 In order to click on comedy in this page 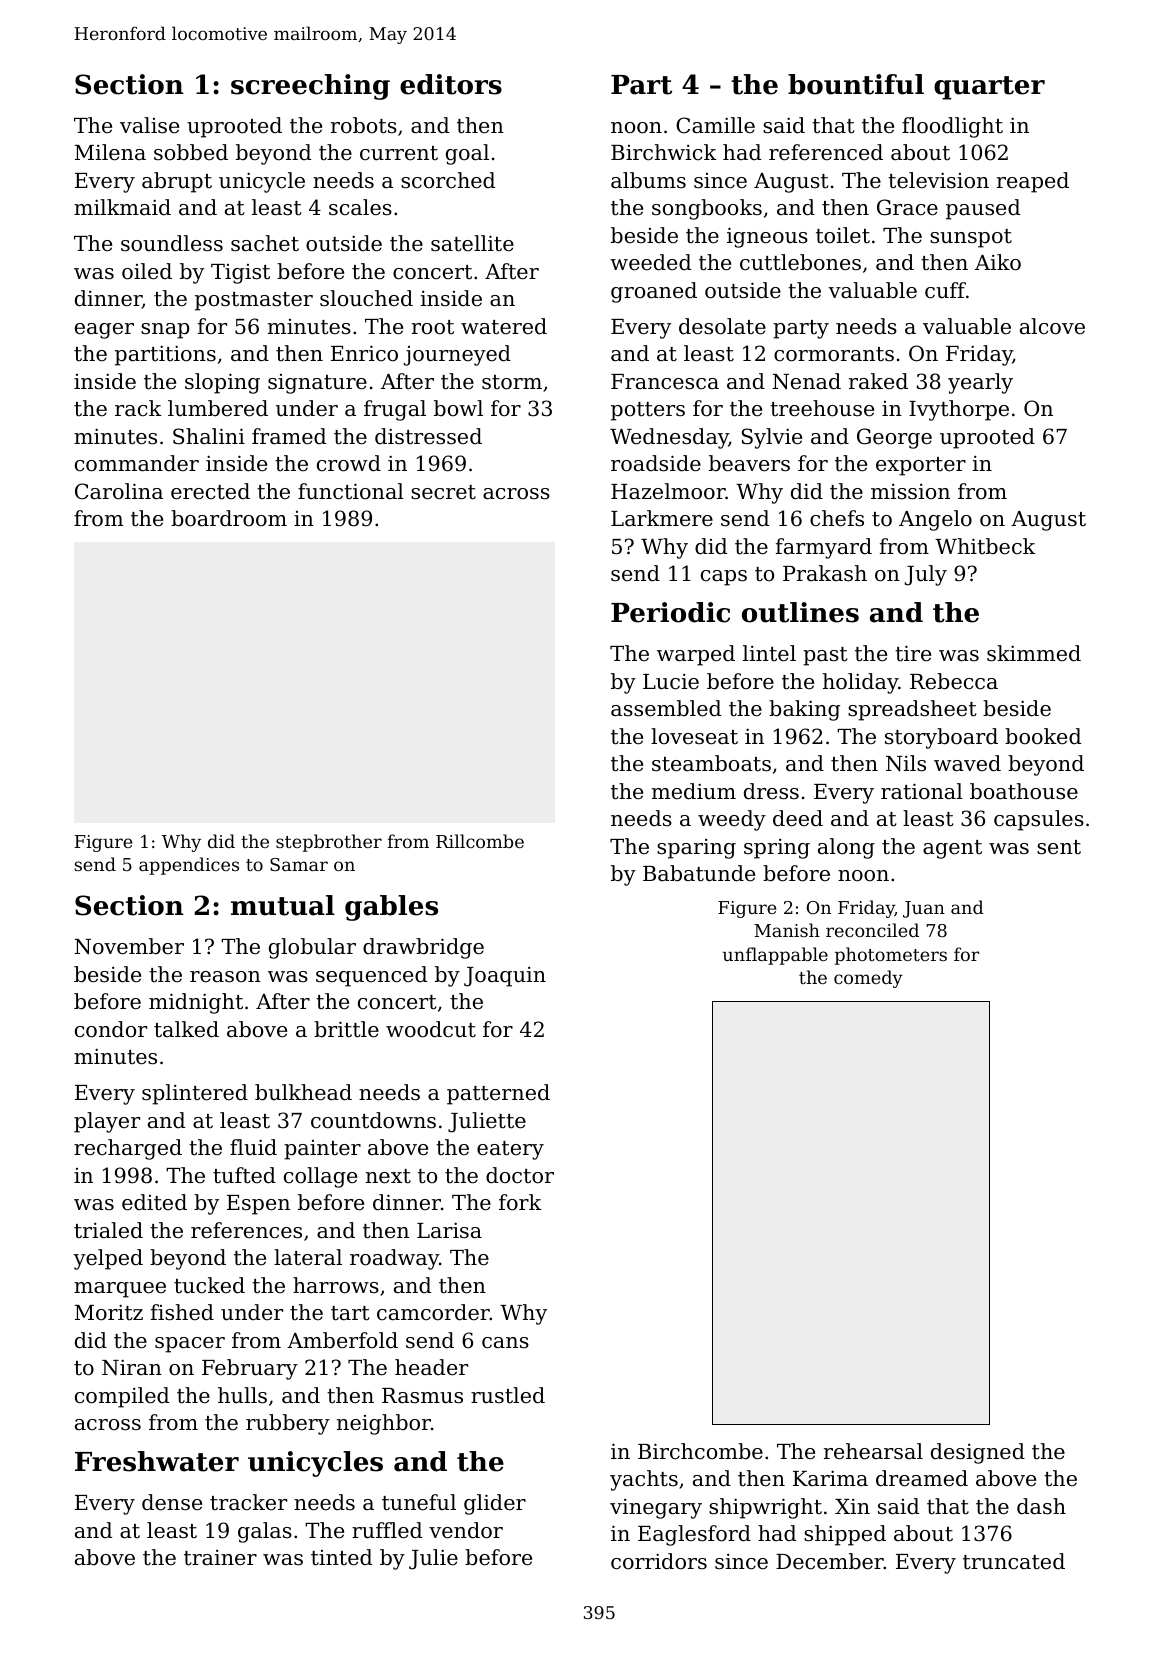, I will do `click(868, 979)`.
